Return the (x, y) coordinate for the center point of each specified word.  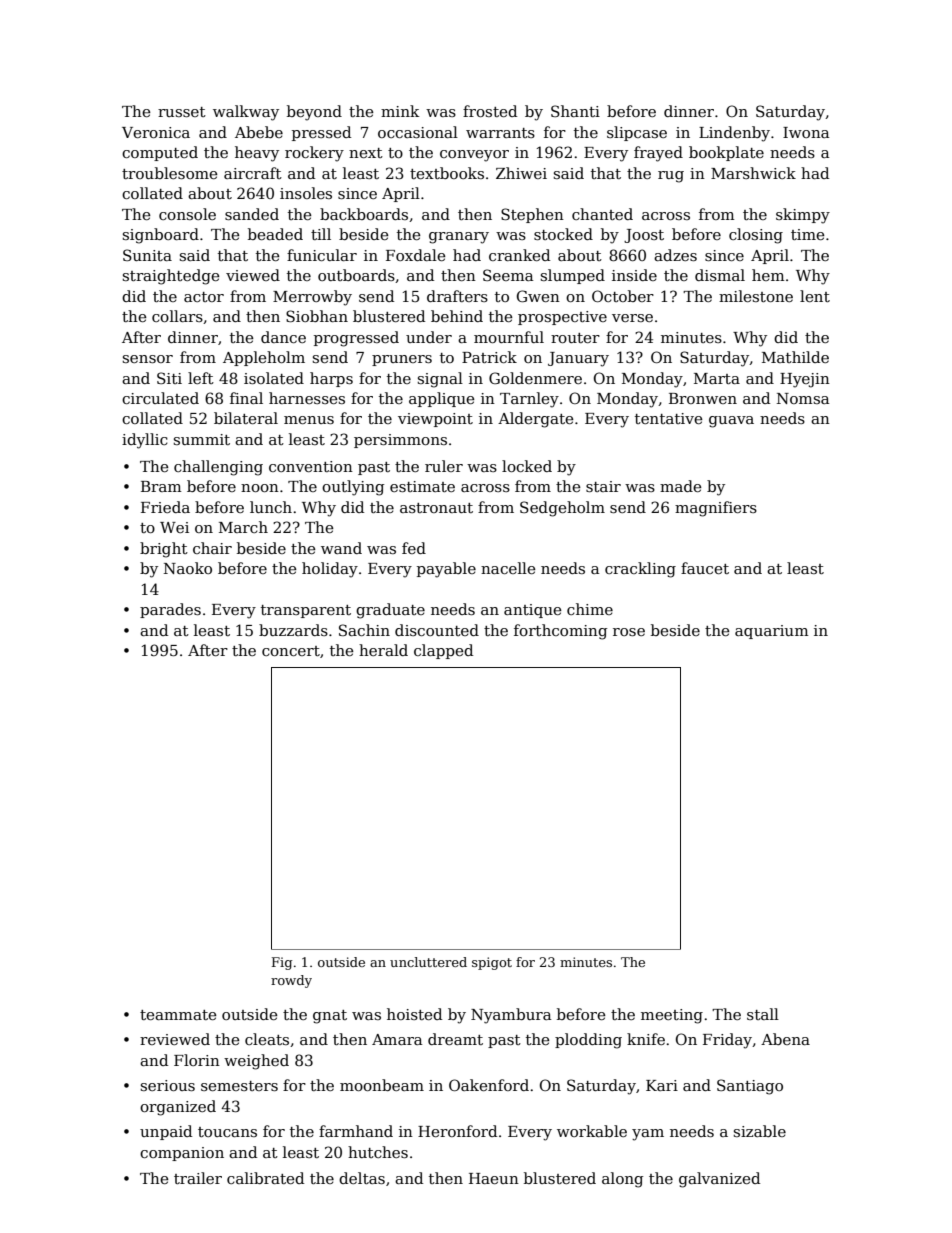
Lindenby (734, 134)
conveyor (474, 156)
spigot (492, 963)
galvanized (719, 1180)
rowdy (291, 981)
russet (182, 112)
